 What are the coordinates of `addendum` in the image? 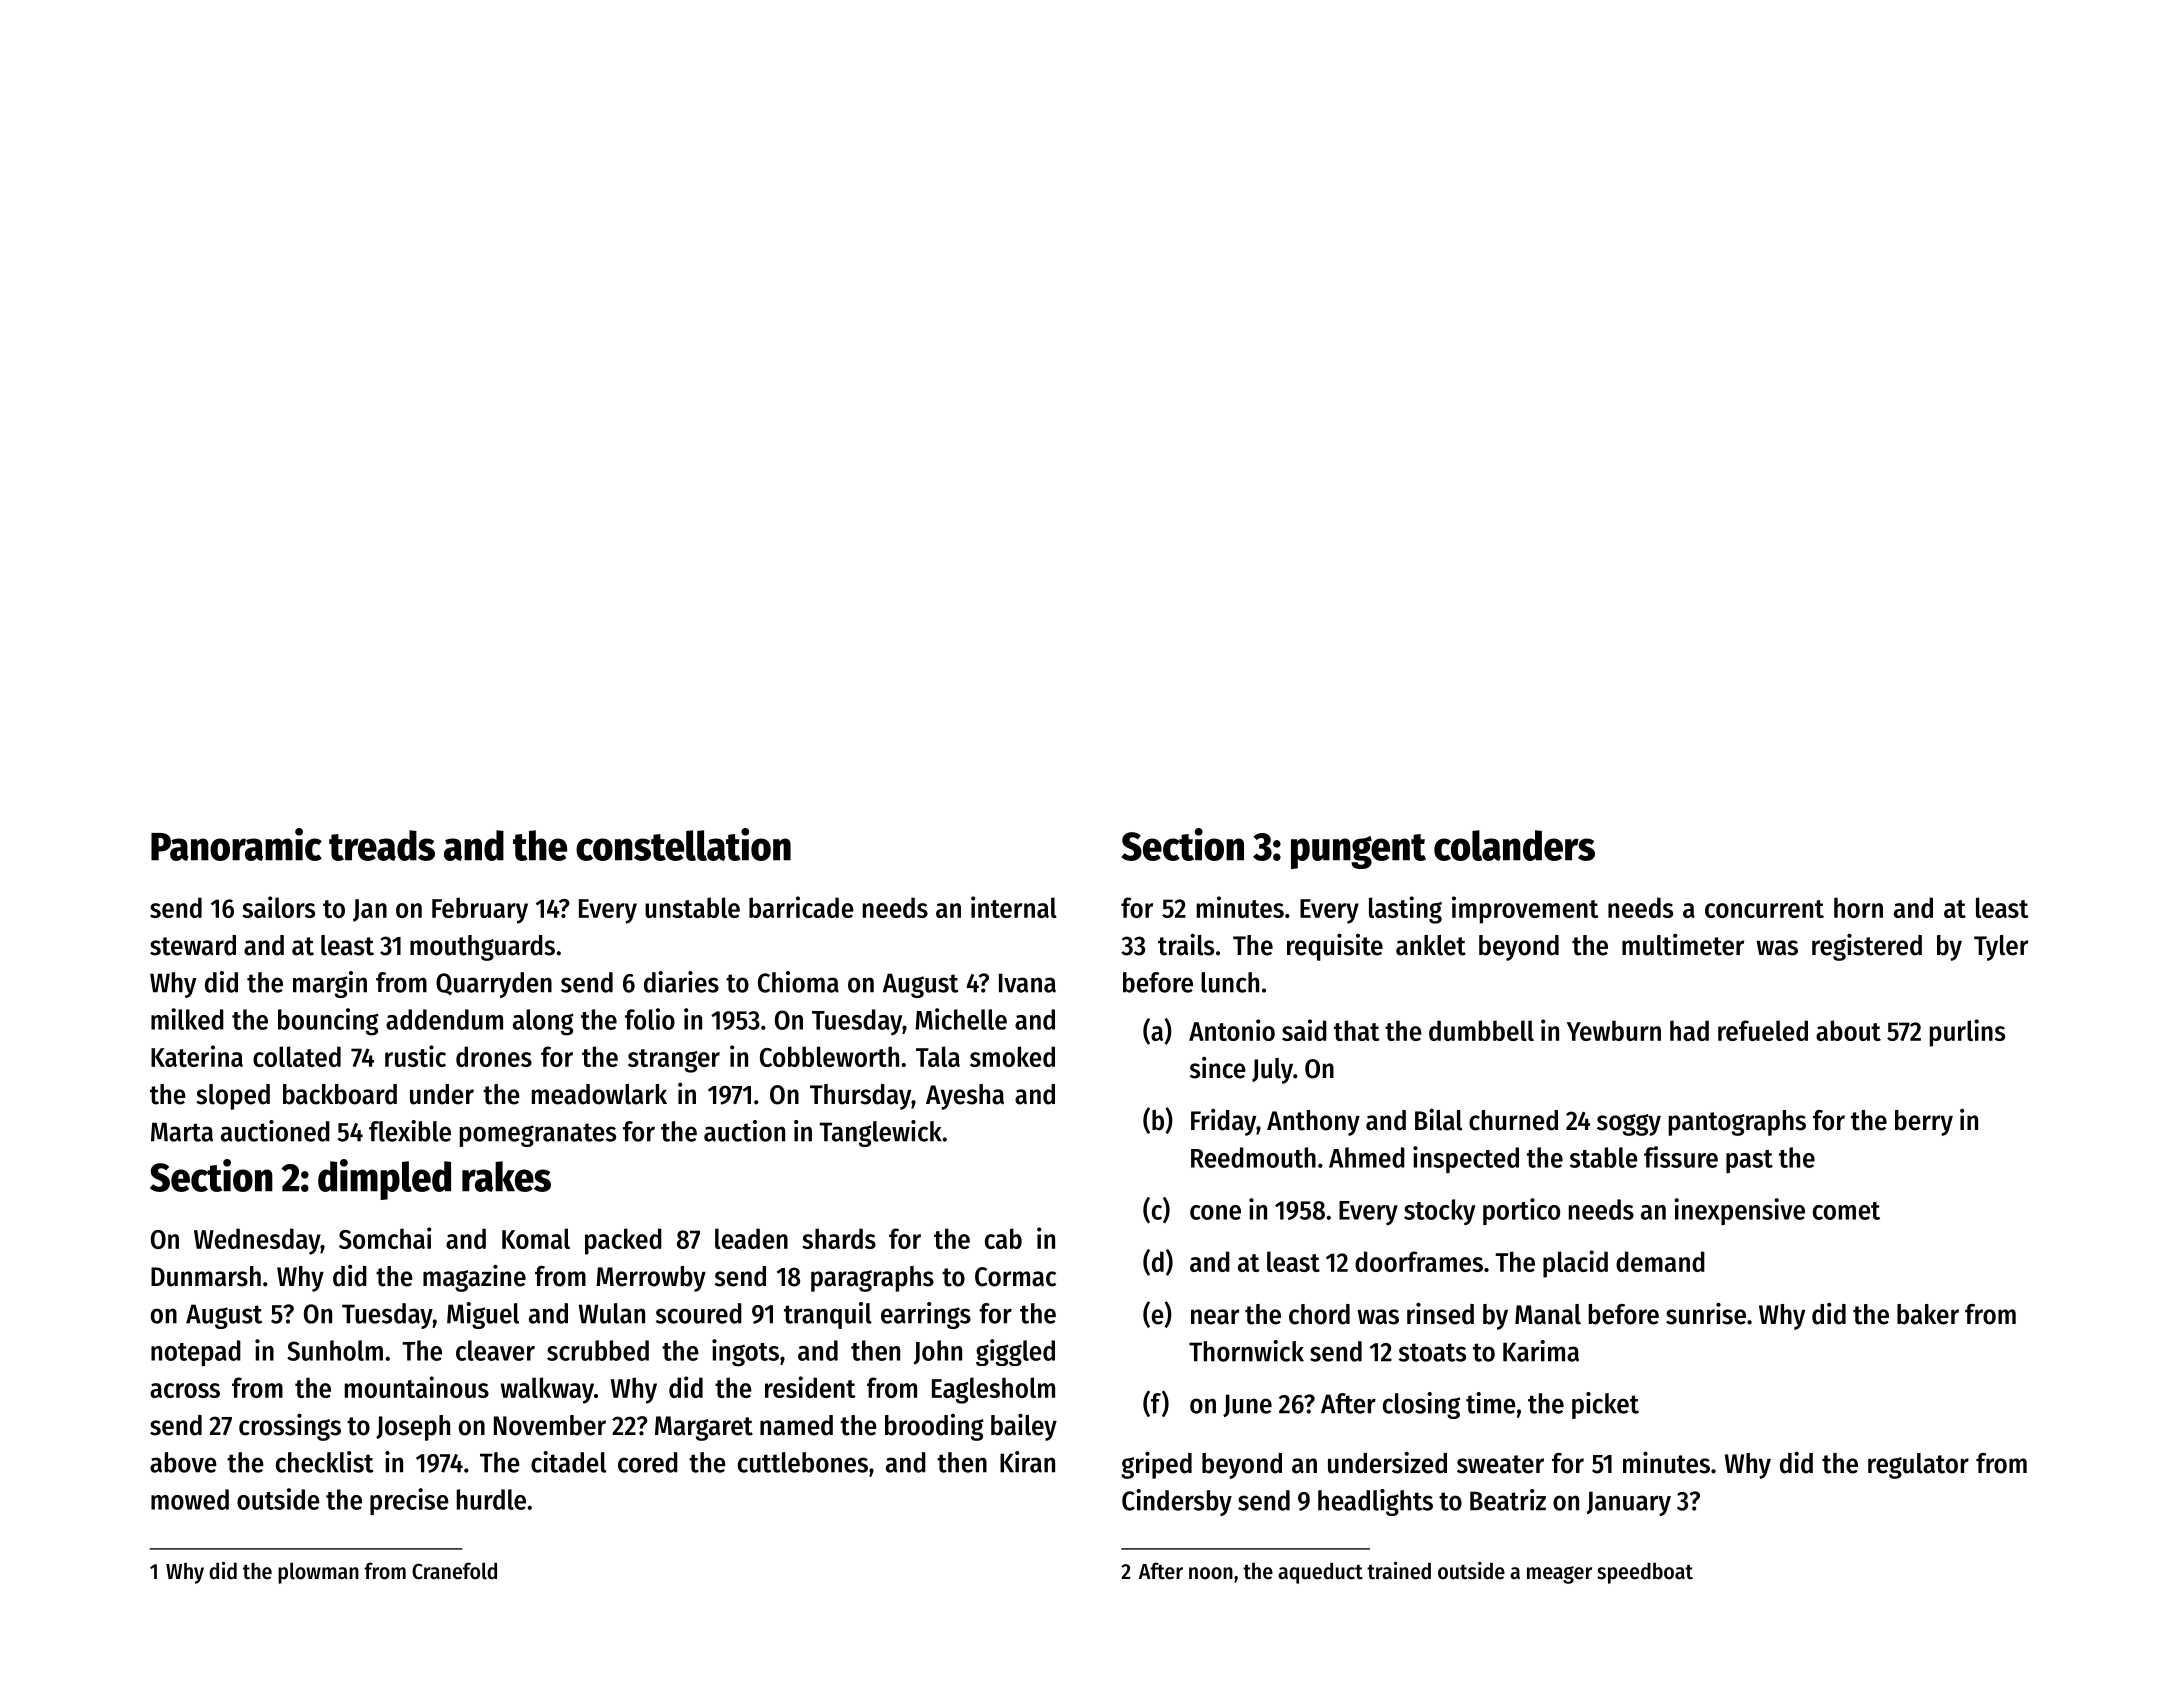 It's located at (444, 1019).
